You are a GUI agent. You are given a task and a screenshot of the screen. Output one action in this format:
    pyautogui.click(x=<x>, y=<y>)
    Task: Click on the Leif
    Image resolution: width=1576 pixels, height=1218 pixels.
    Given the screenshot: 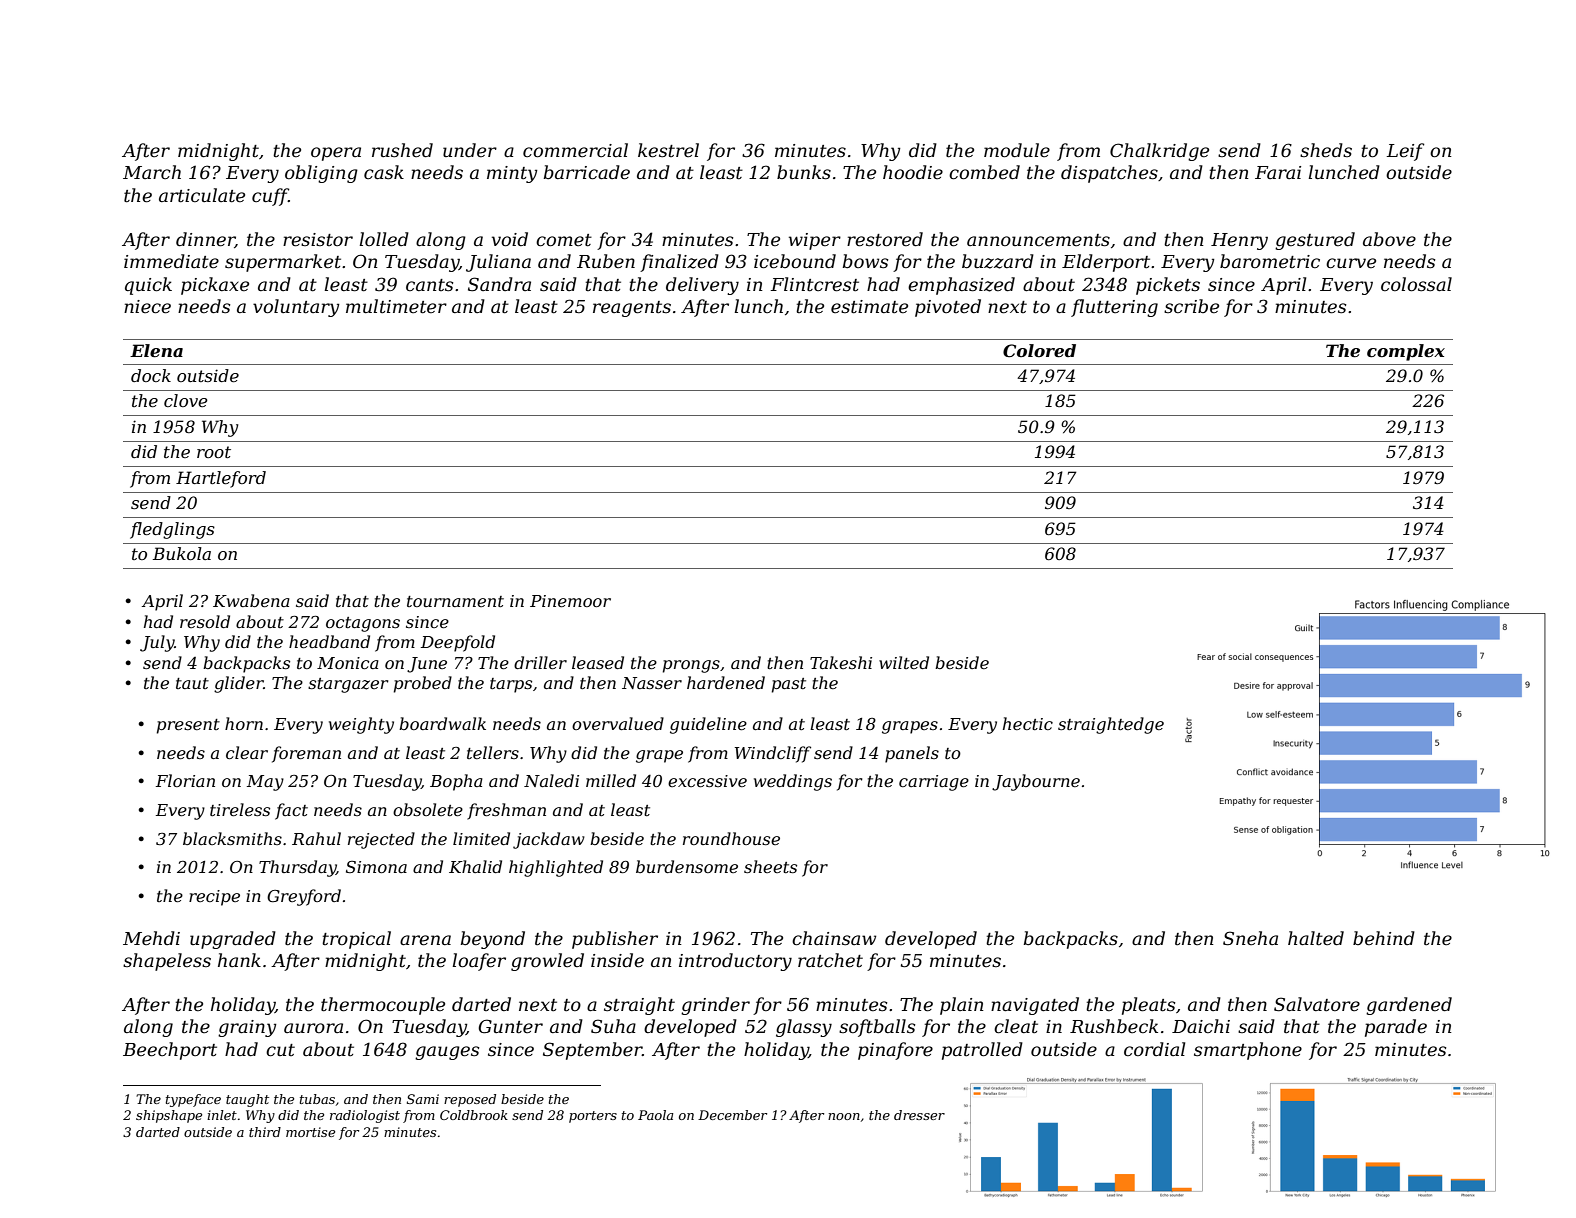 What is the action you would take?
    pyautogui.click(x=1405, y=152)
